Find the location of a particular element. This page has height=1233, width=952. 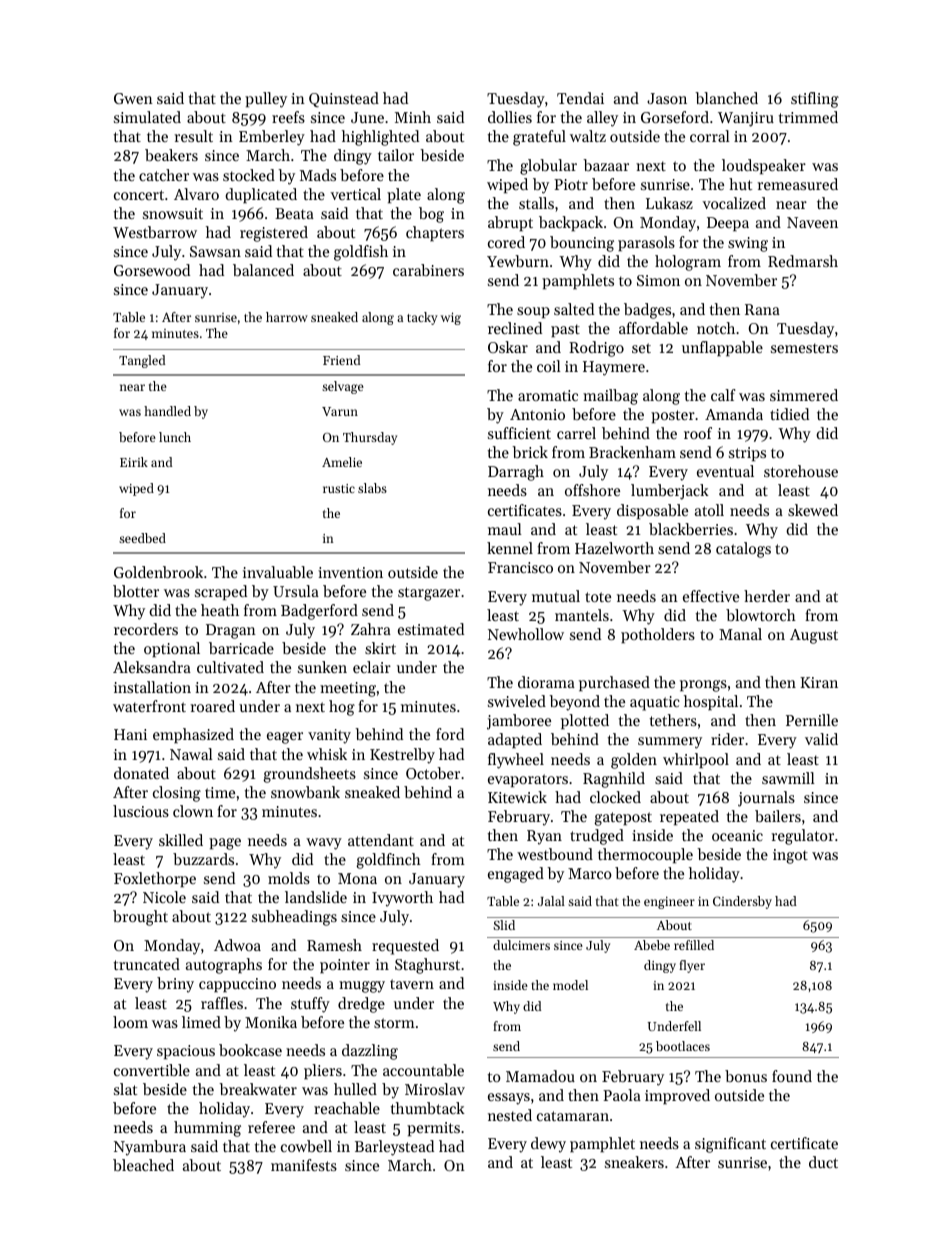

Tendai is located at coordinates (580, 98).
